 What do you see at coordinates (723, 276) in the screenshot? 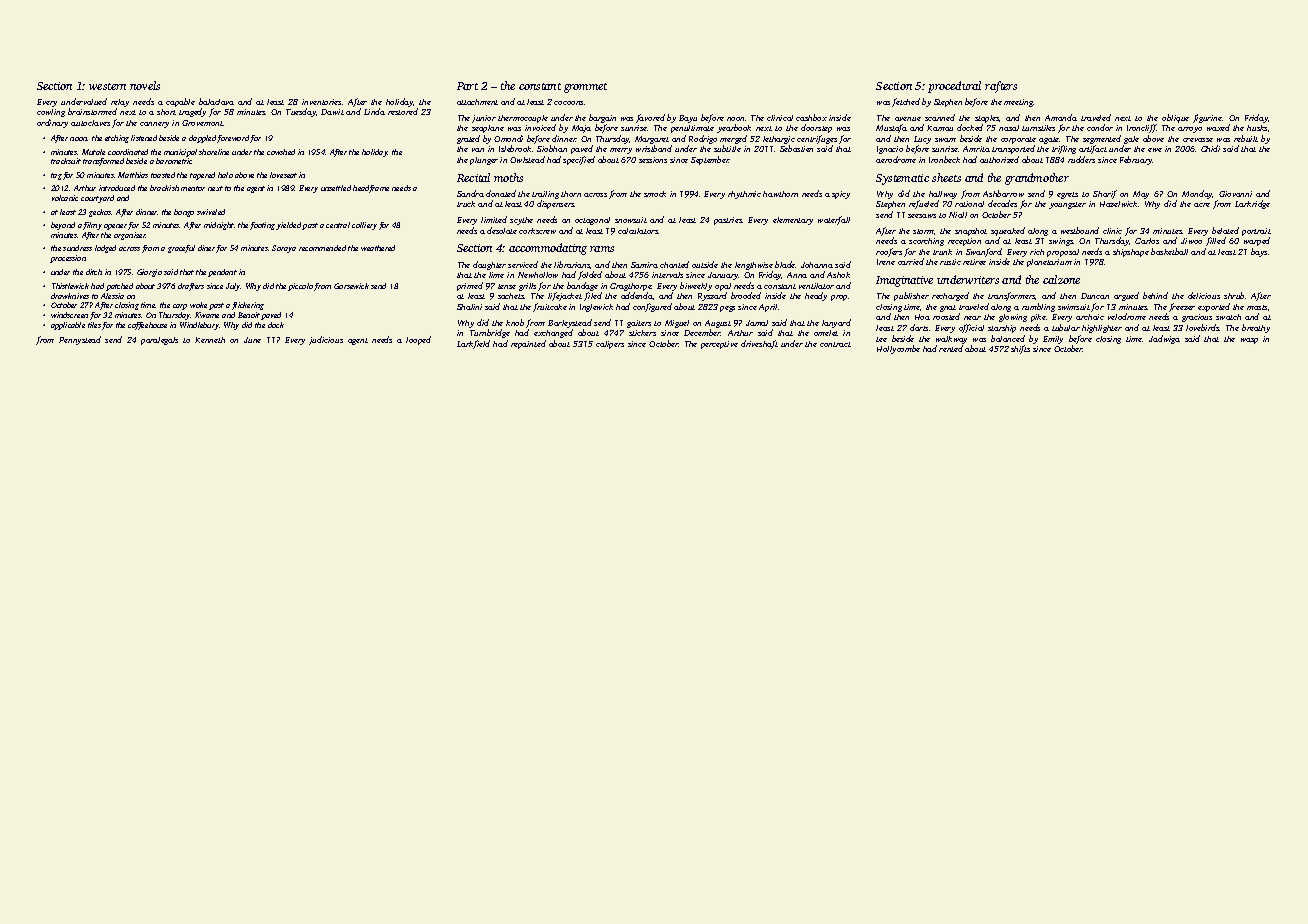
I see `January` at bounding box center [723, 276].
